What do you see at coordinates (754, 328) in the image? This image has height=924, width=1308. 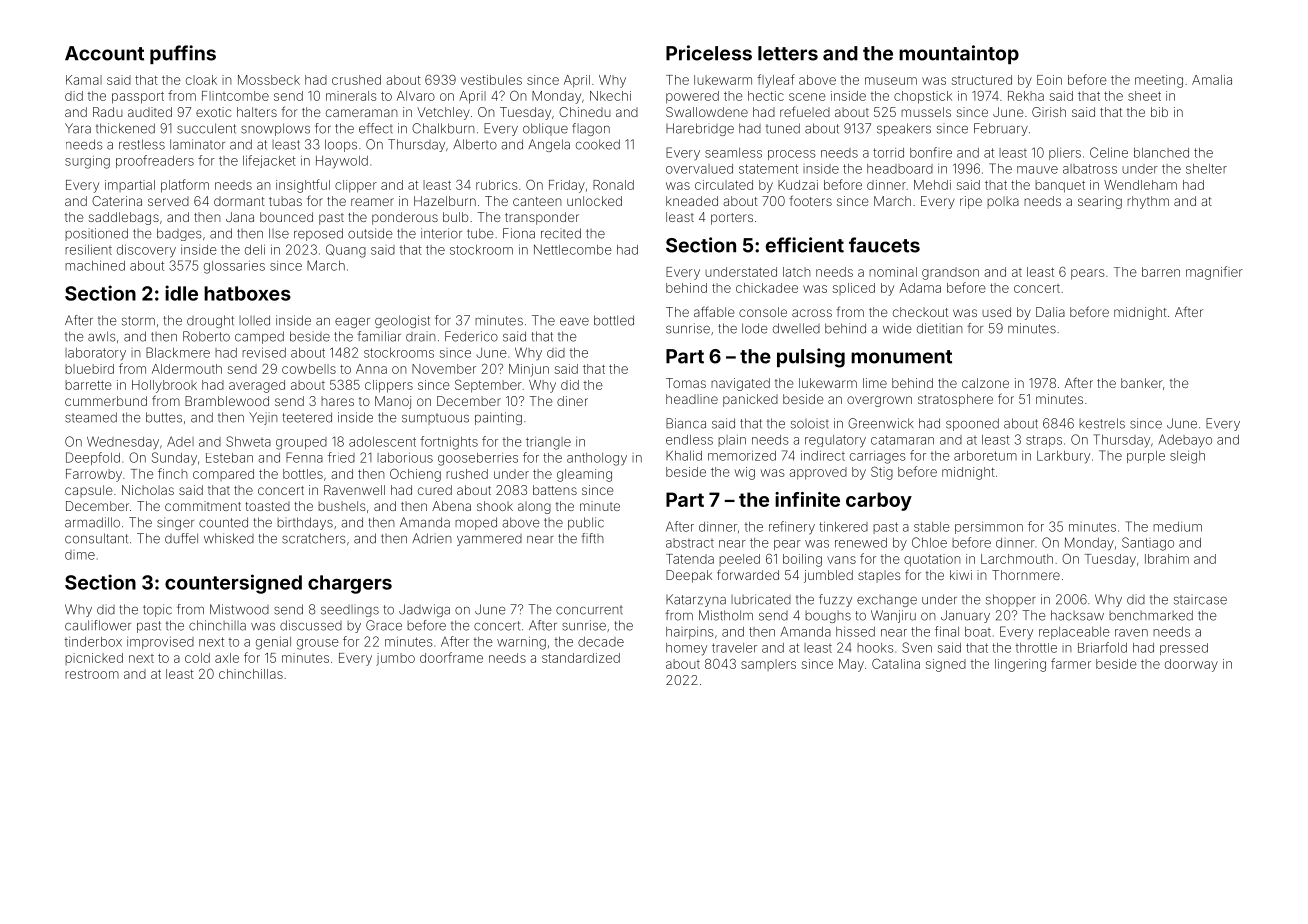 I see `lode` at bounding box center [754, 328].
